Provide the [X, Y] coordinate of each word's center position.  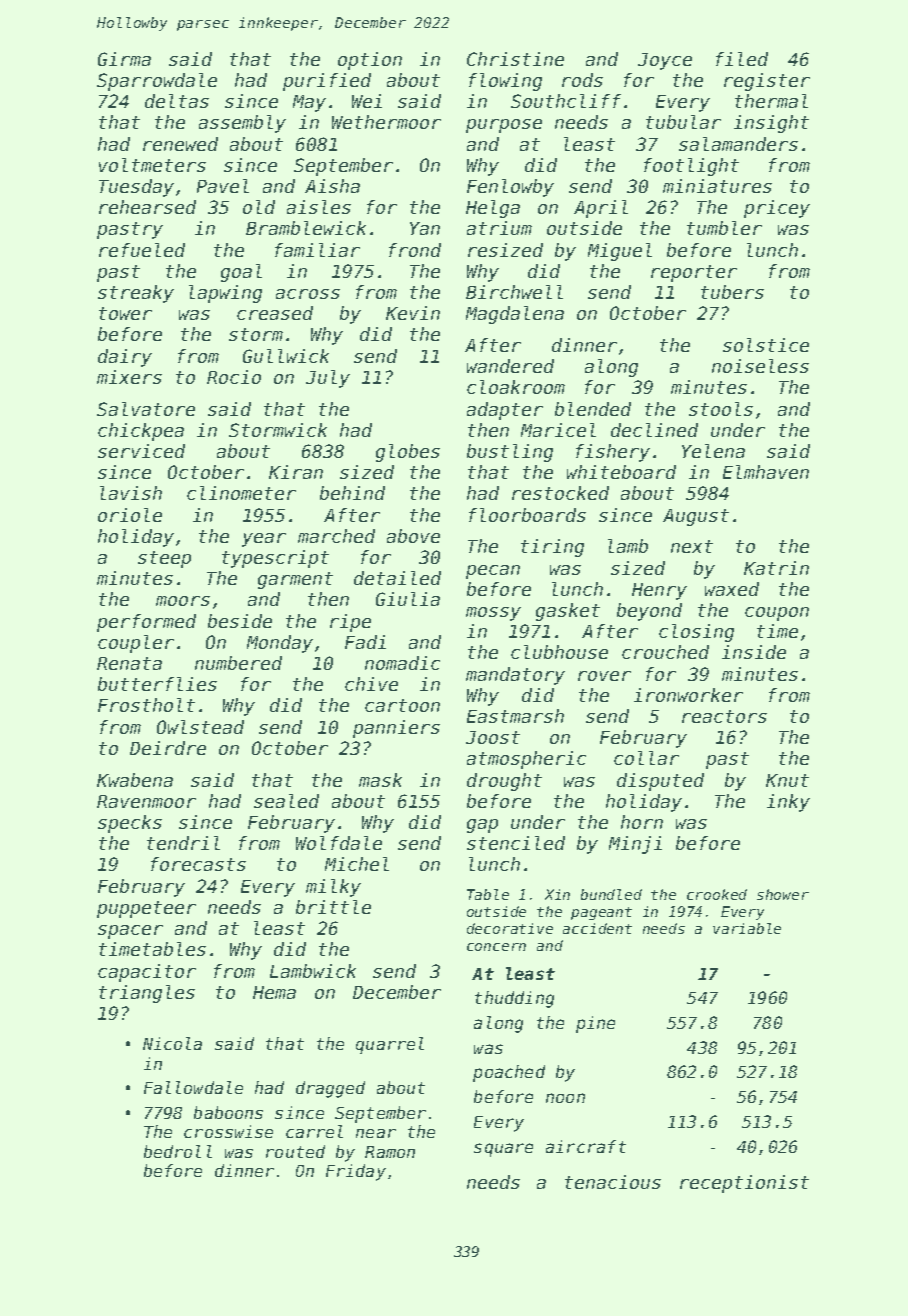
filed [742, 59]
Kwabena [135, 780]
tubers [732, 292]
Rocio [234, 377]
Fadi [365, 642]
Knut [787, 780]
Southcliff [566, 101]
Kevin [413, 313]
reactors [724, 716]
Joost [493, 737]
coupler [136, 644]
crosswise [228, 1131]
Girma [124, 59]
